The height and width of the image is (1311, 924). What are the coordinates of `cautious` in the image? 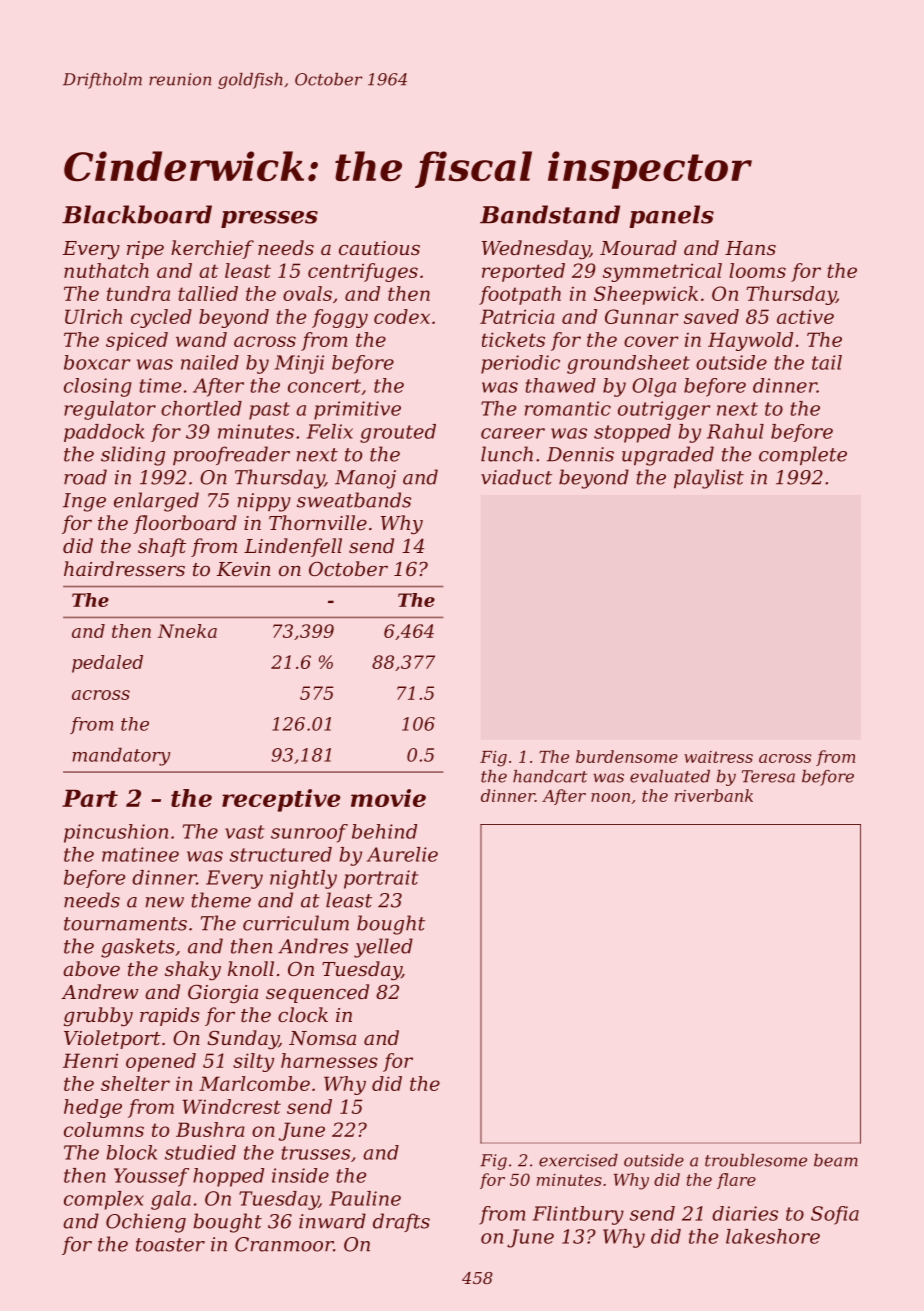 It's located at (379, 248).
